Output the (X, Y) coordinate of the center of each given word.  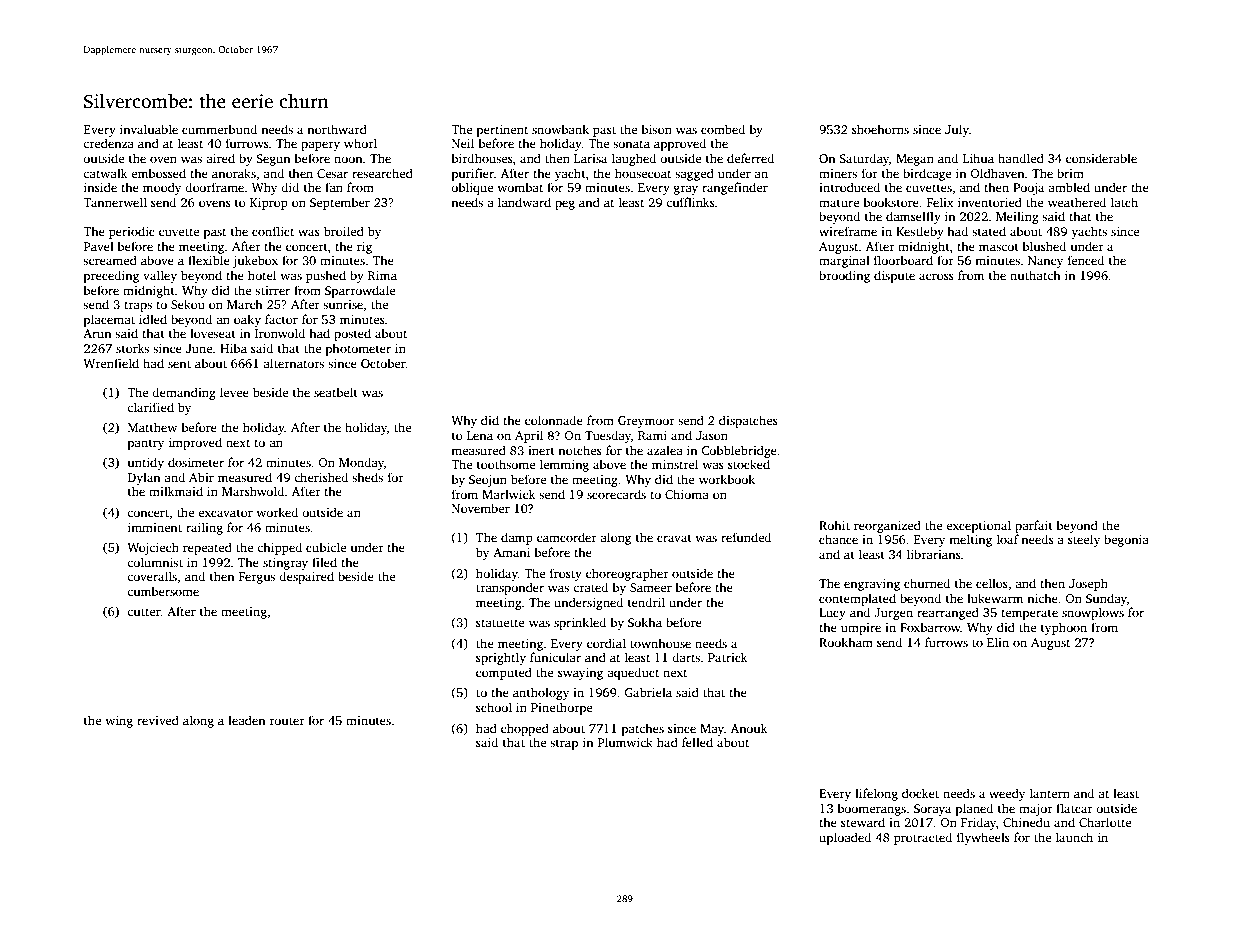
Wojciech (153, 548)
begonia (1126, 540)
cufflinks (690, 202)
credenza (108, 143)
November (481, 508)
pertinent (502, 131)
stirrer (272, 290)
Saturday (864, 159)
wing (119, 722)
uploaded (845, 838)
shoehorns (880, 129)
